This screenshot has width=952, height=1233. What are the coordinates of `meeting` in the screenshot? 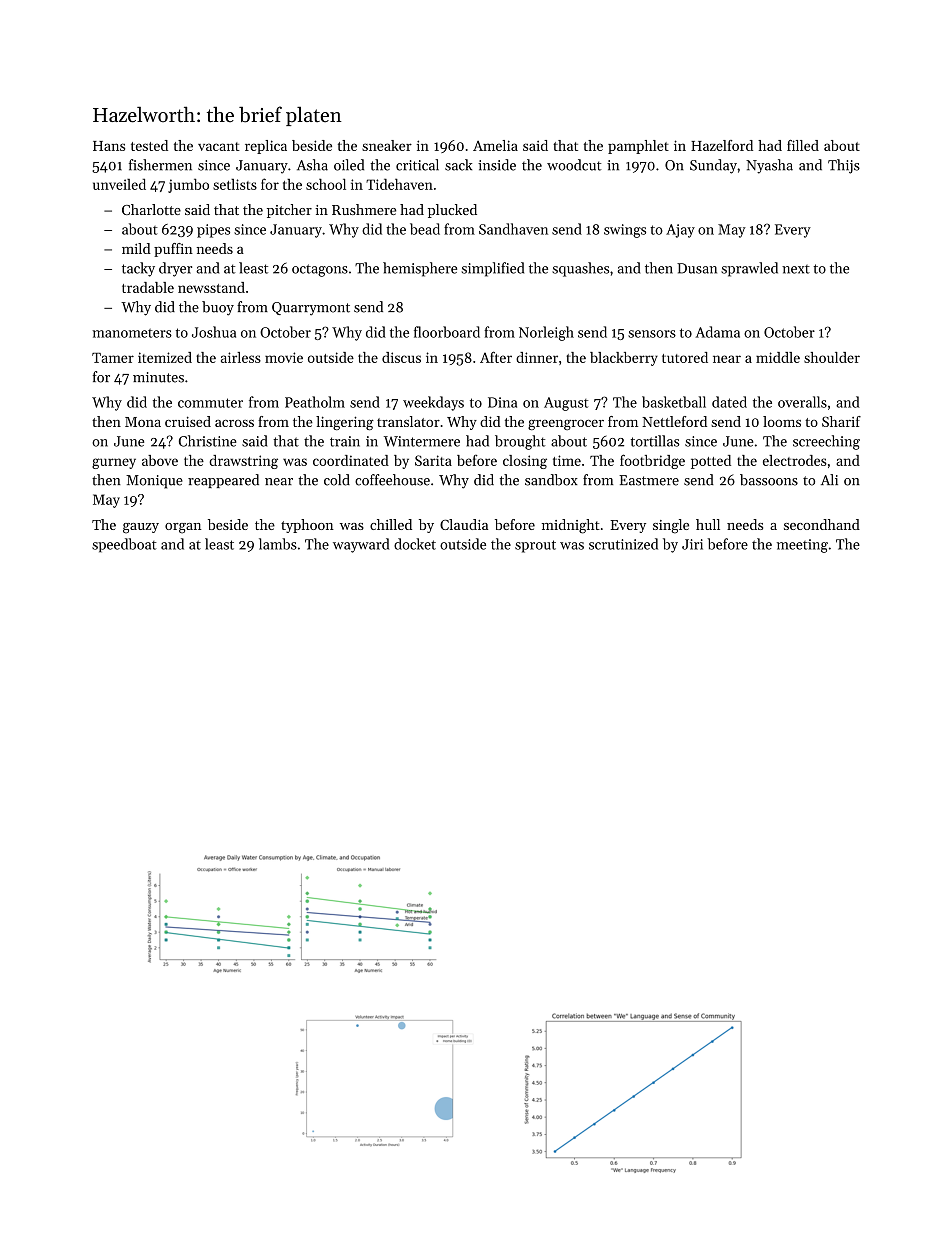 It's located at (802, 546).
